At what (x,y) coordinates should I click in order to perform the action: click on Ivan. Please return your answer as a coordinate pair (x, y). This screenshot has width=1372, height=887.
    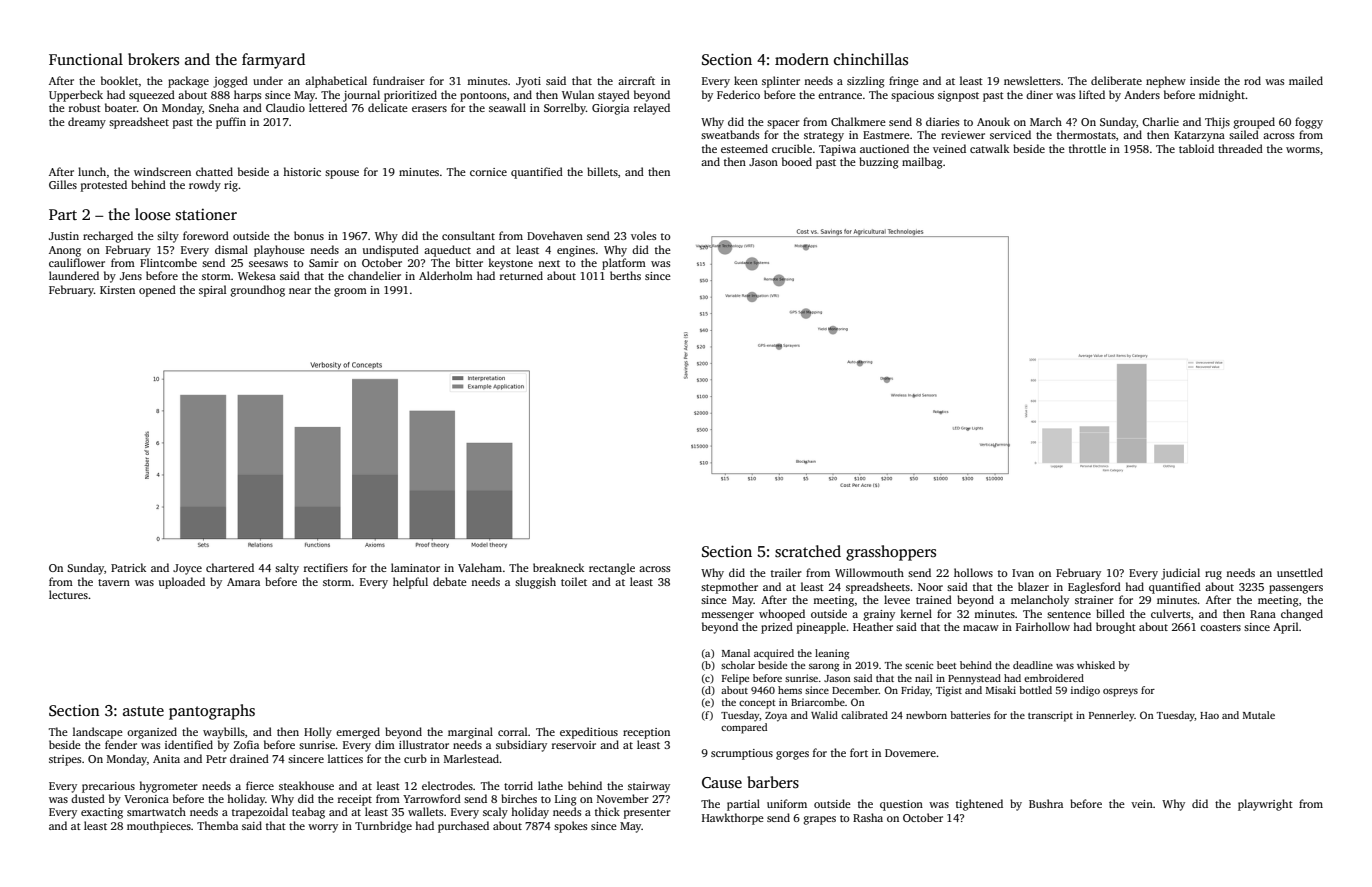
    Looking at the image, I should click on (1023, 573).
